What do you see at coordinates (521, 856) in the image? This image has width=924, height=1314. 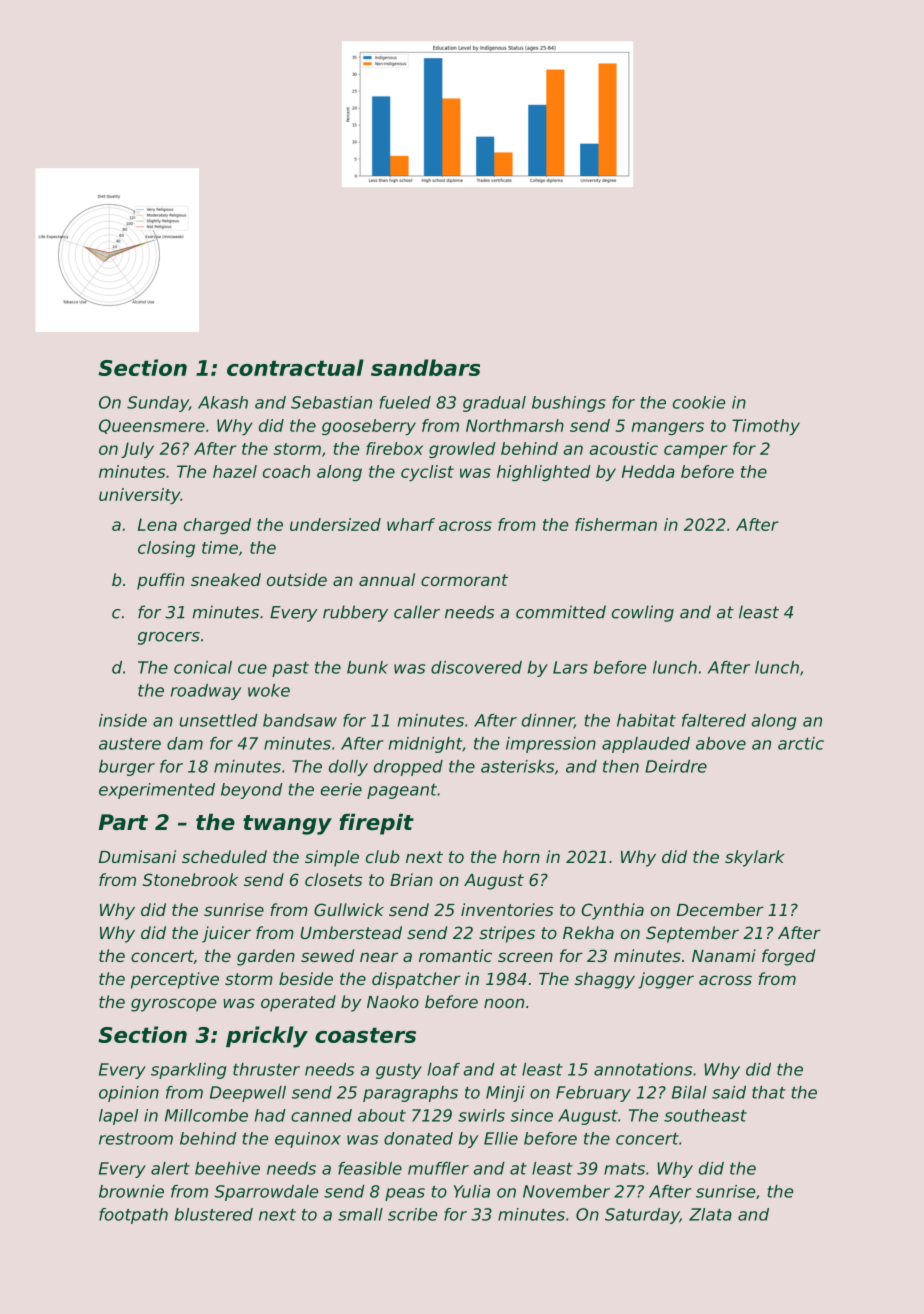 I see `horn` at bounding box center [521, 856].
